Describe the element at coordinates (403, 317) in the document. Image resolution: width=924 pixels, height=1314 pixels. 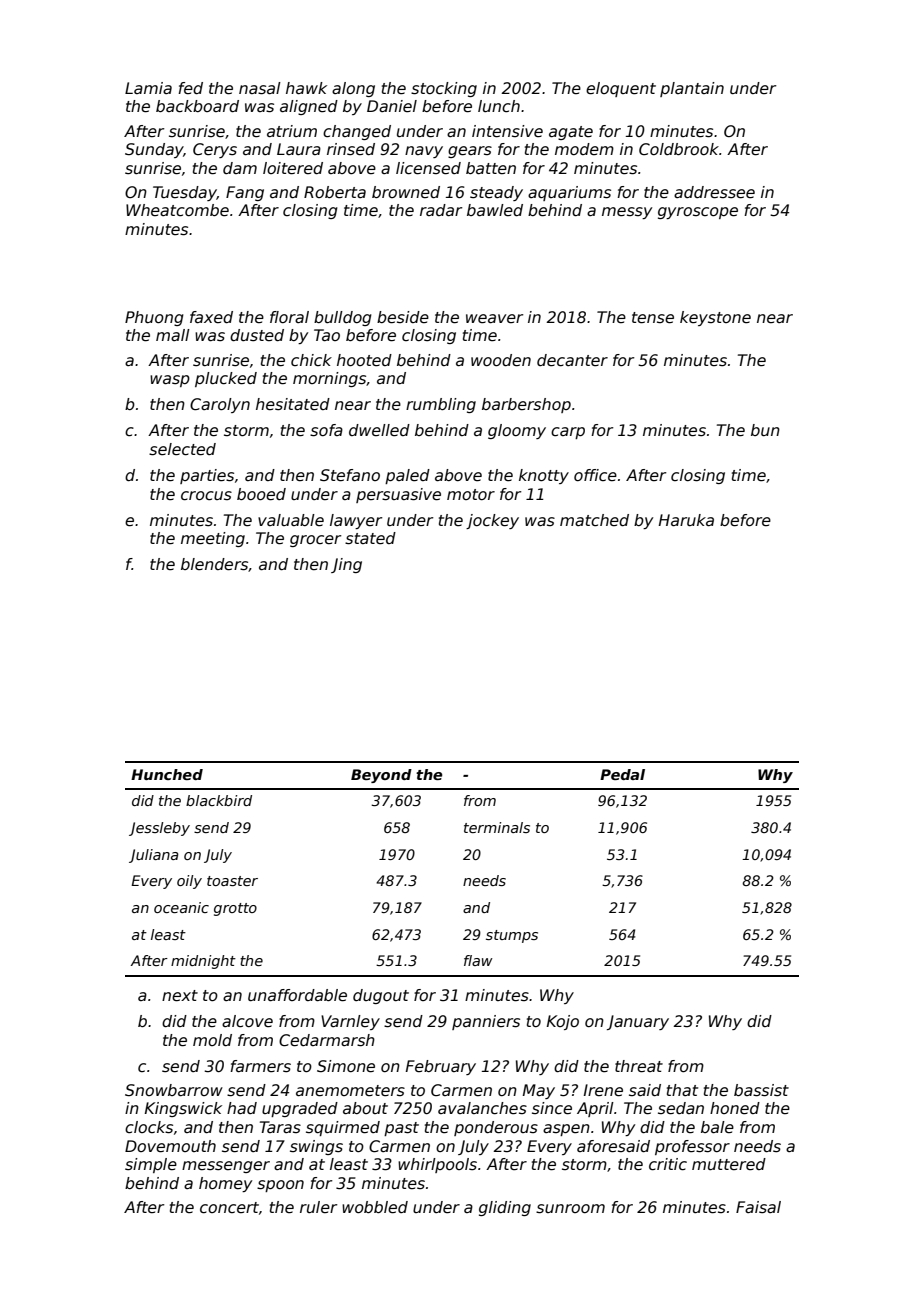
I see `beside` at that location.
